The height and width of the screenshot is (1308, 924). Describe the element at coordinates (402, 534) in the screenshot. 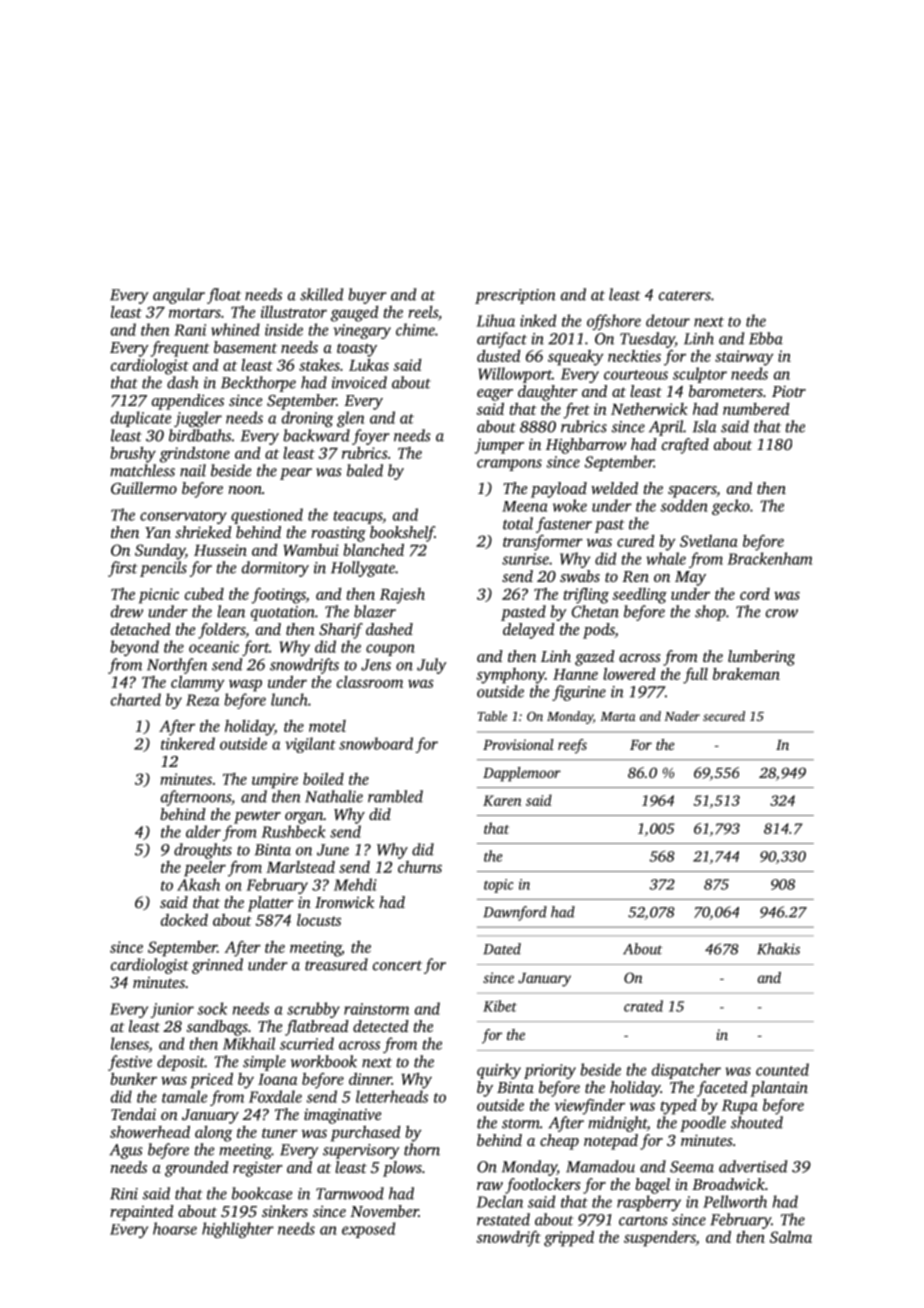

I see `bookshelf` at that location.
